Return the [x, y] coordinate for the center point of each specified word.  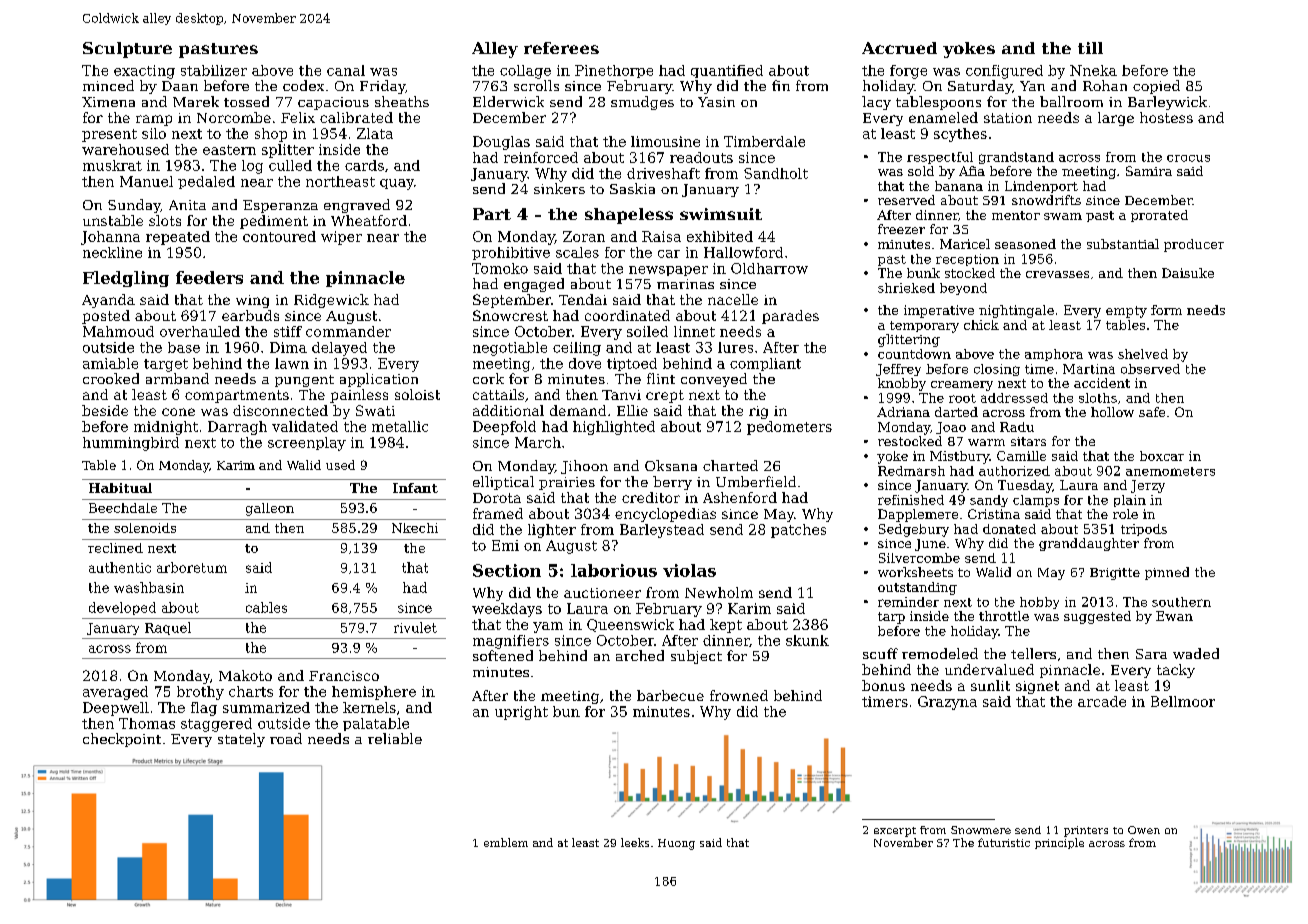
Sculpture [127, 50]
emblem [506, 842]
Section [507, 570]
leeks [635, 842]
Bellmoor [1183, 701]
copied [1156, 87]
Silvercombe [919, 558]
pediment [274, 222]
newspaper [668, 271]
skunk [807, 640]
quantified [727, 71]
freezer [901, 229]
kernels [369, 707]
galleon [270, 509]
